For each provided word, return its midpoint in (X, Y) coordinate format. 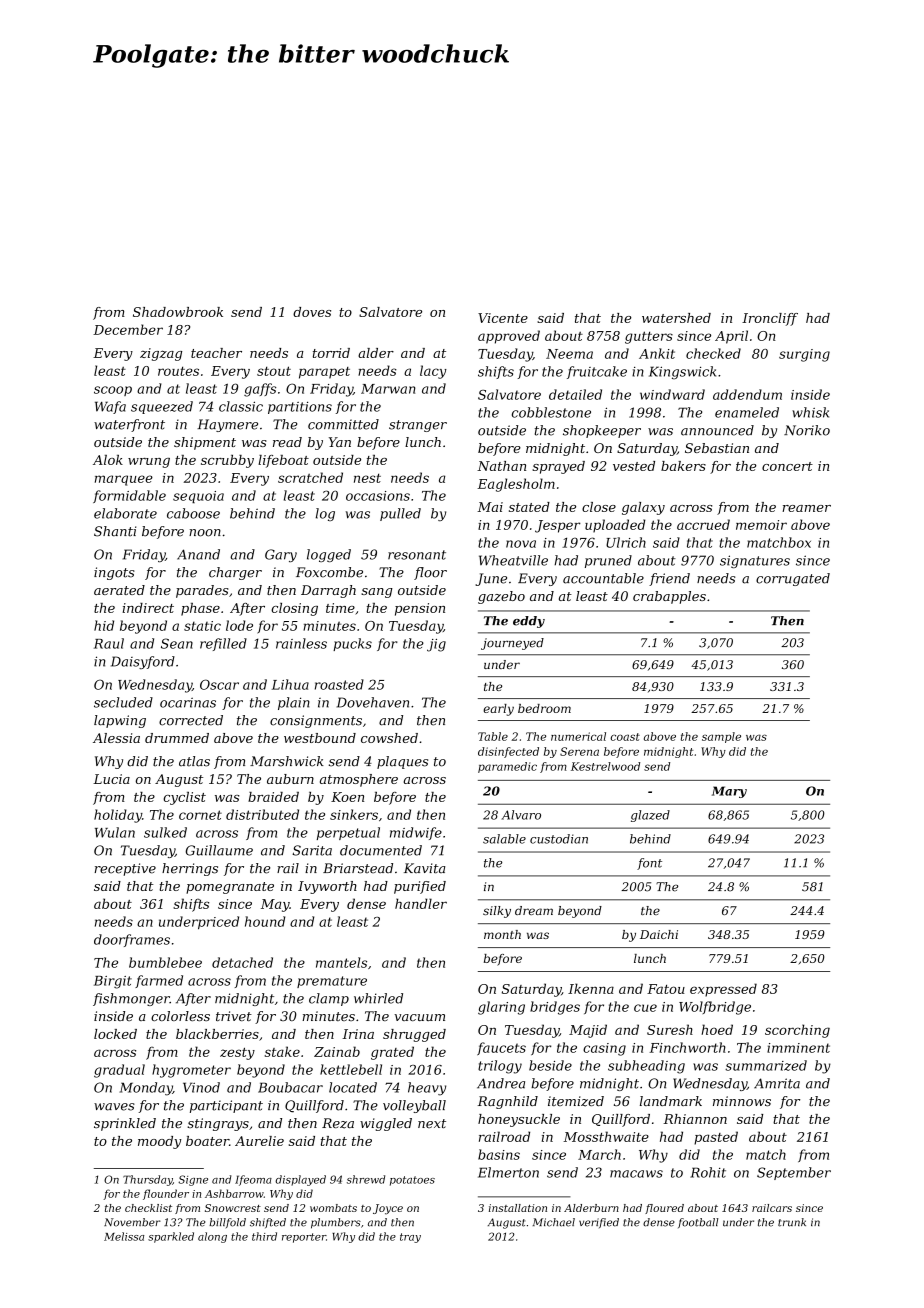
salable (504, 839)
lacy (433, 372)
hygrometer (191, 1071)
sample (721, 737)
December (128, 329)
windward (672, 394)
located (353, 1087)
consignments (316, 721)
